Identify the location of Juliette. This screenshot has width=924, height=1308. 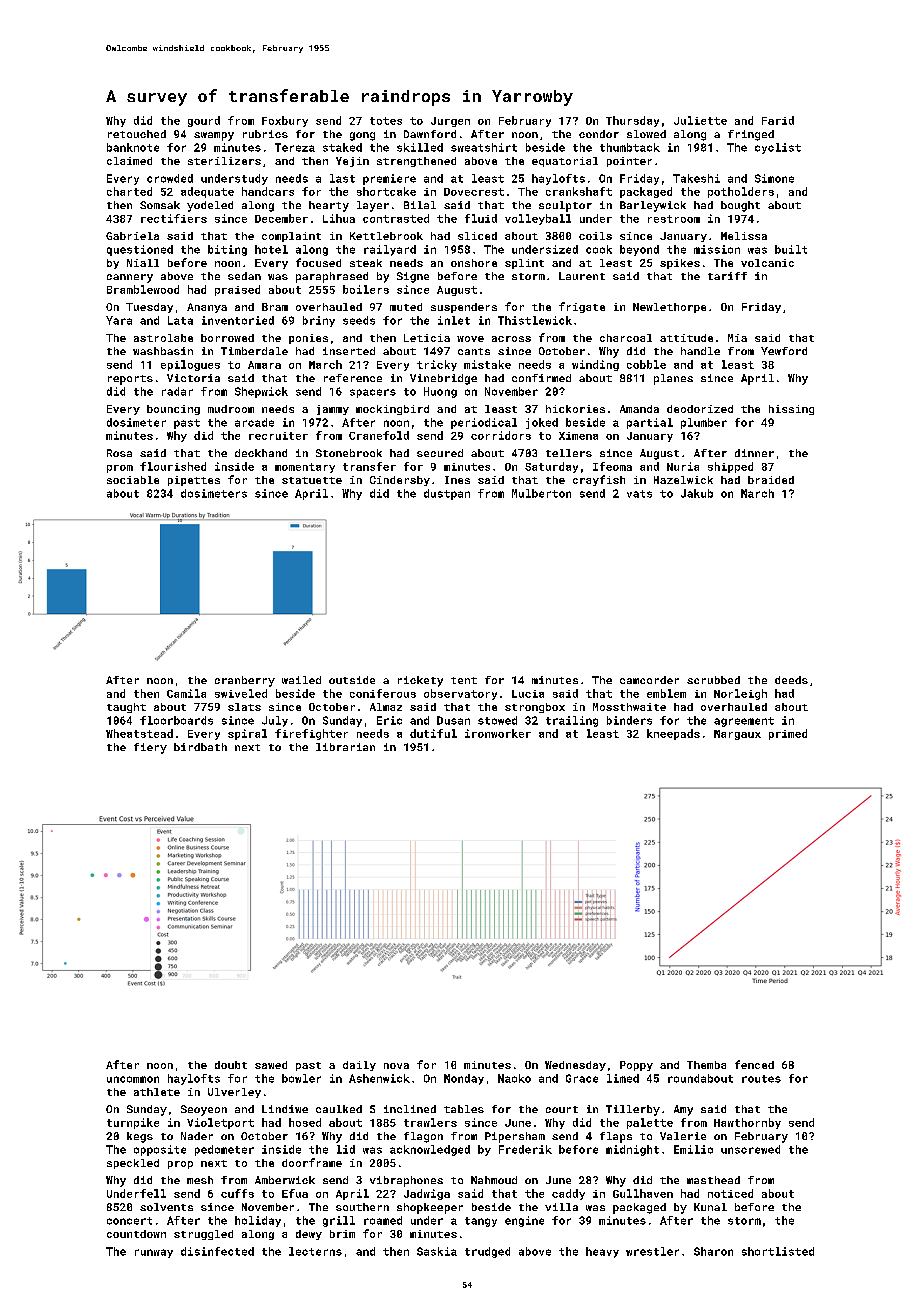
(700, 120).
